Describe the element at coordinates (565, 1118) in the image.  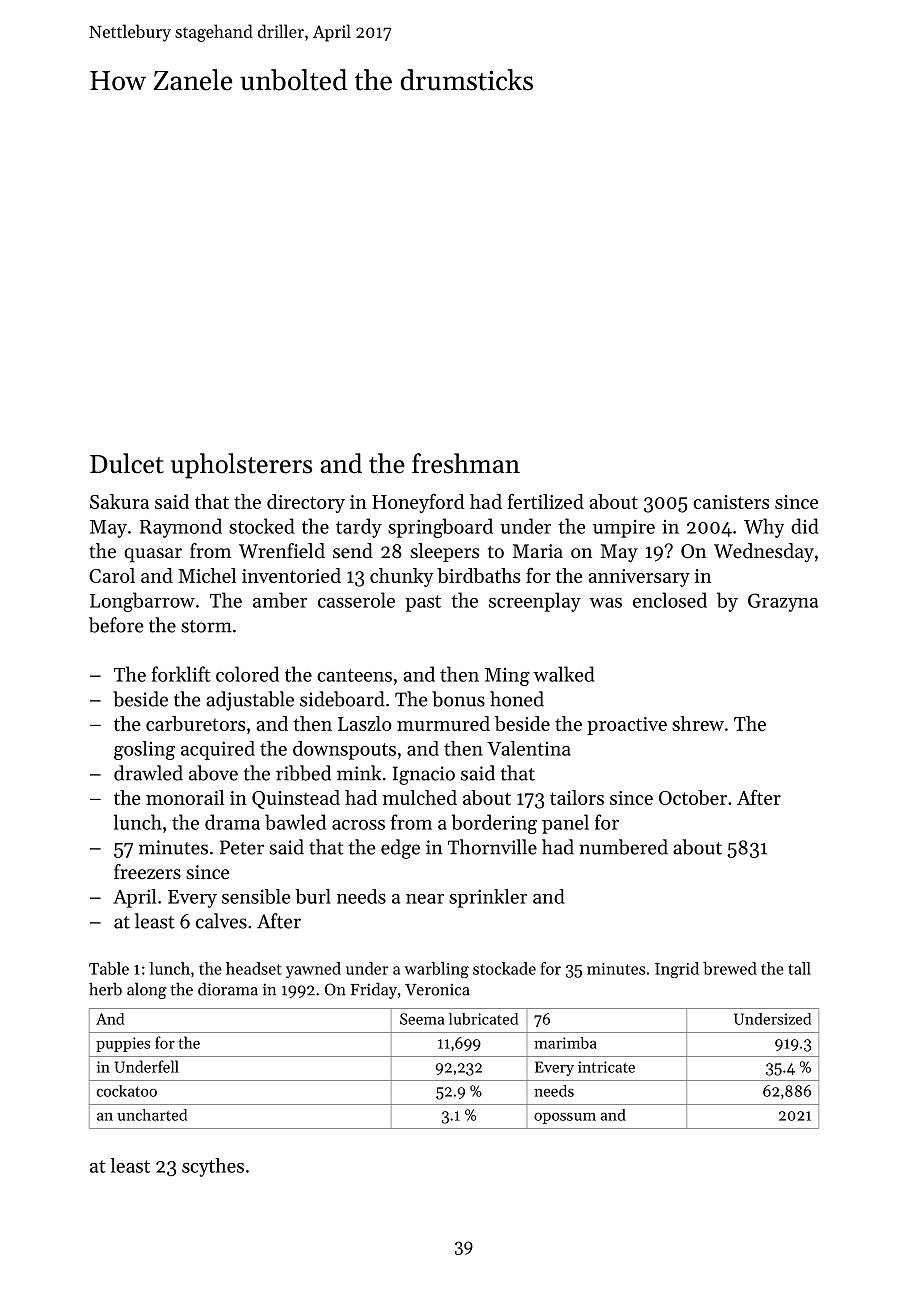
I see `opossum` at that location.
